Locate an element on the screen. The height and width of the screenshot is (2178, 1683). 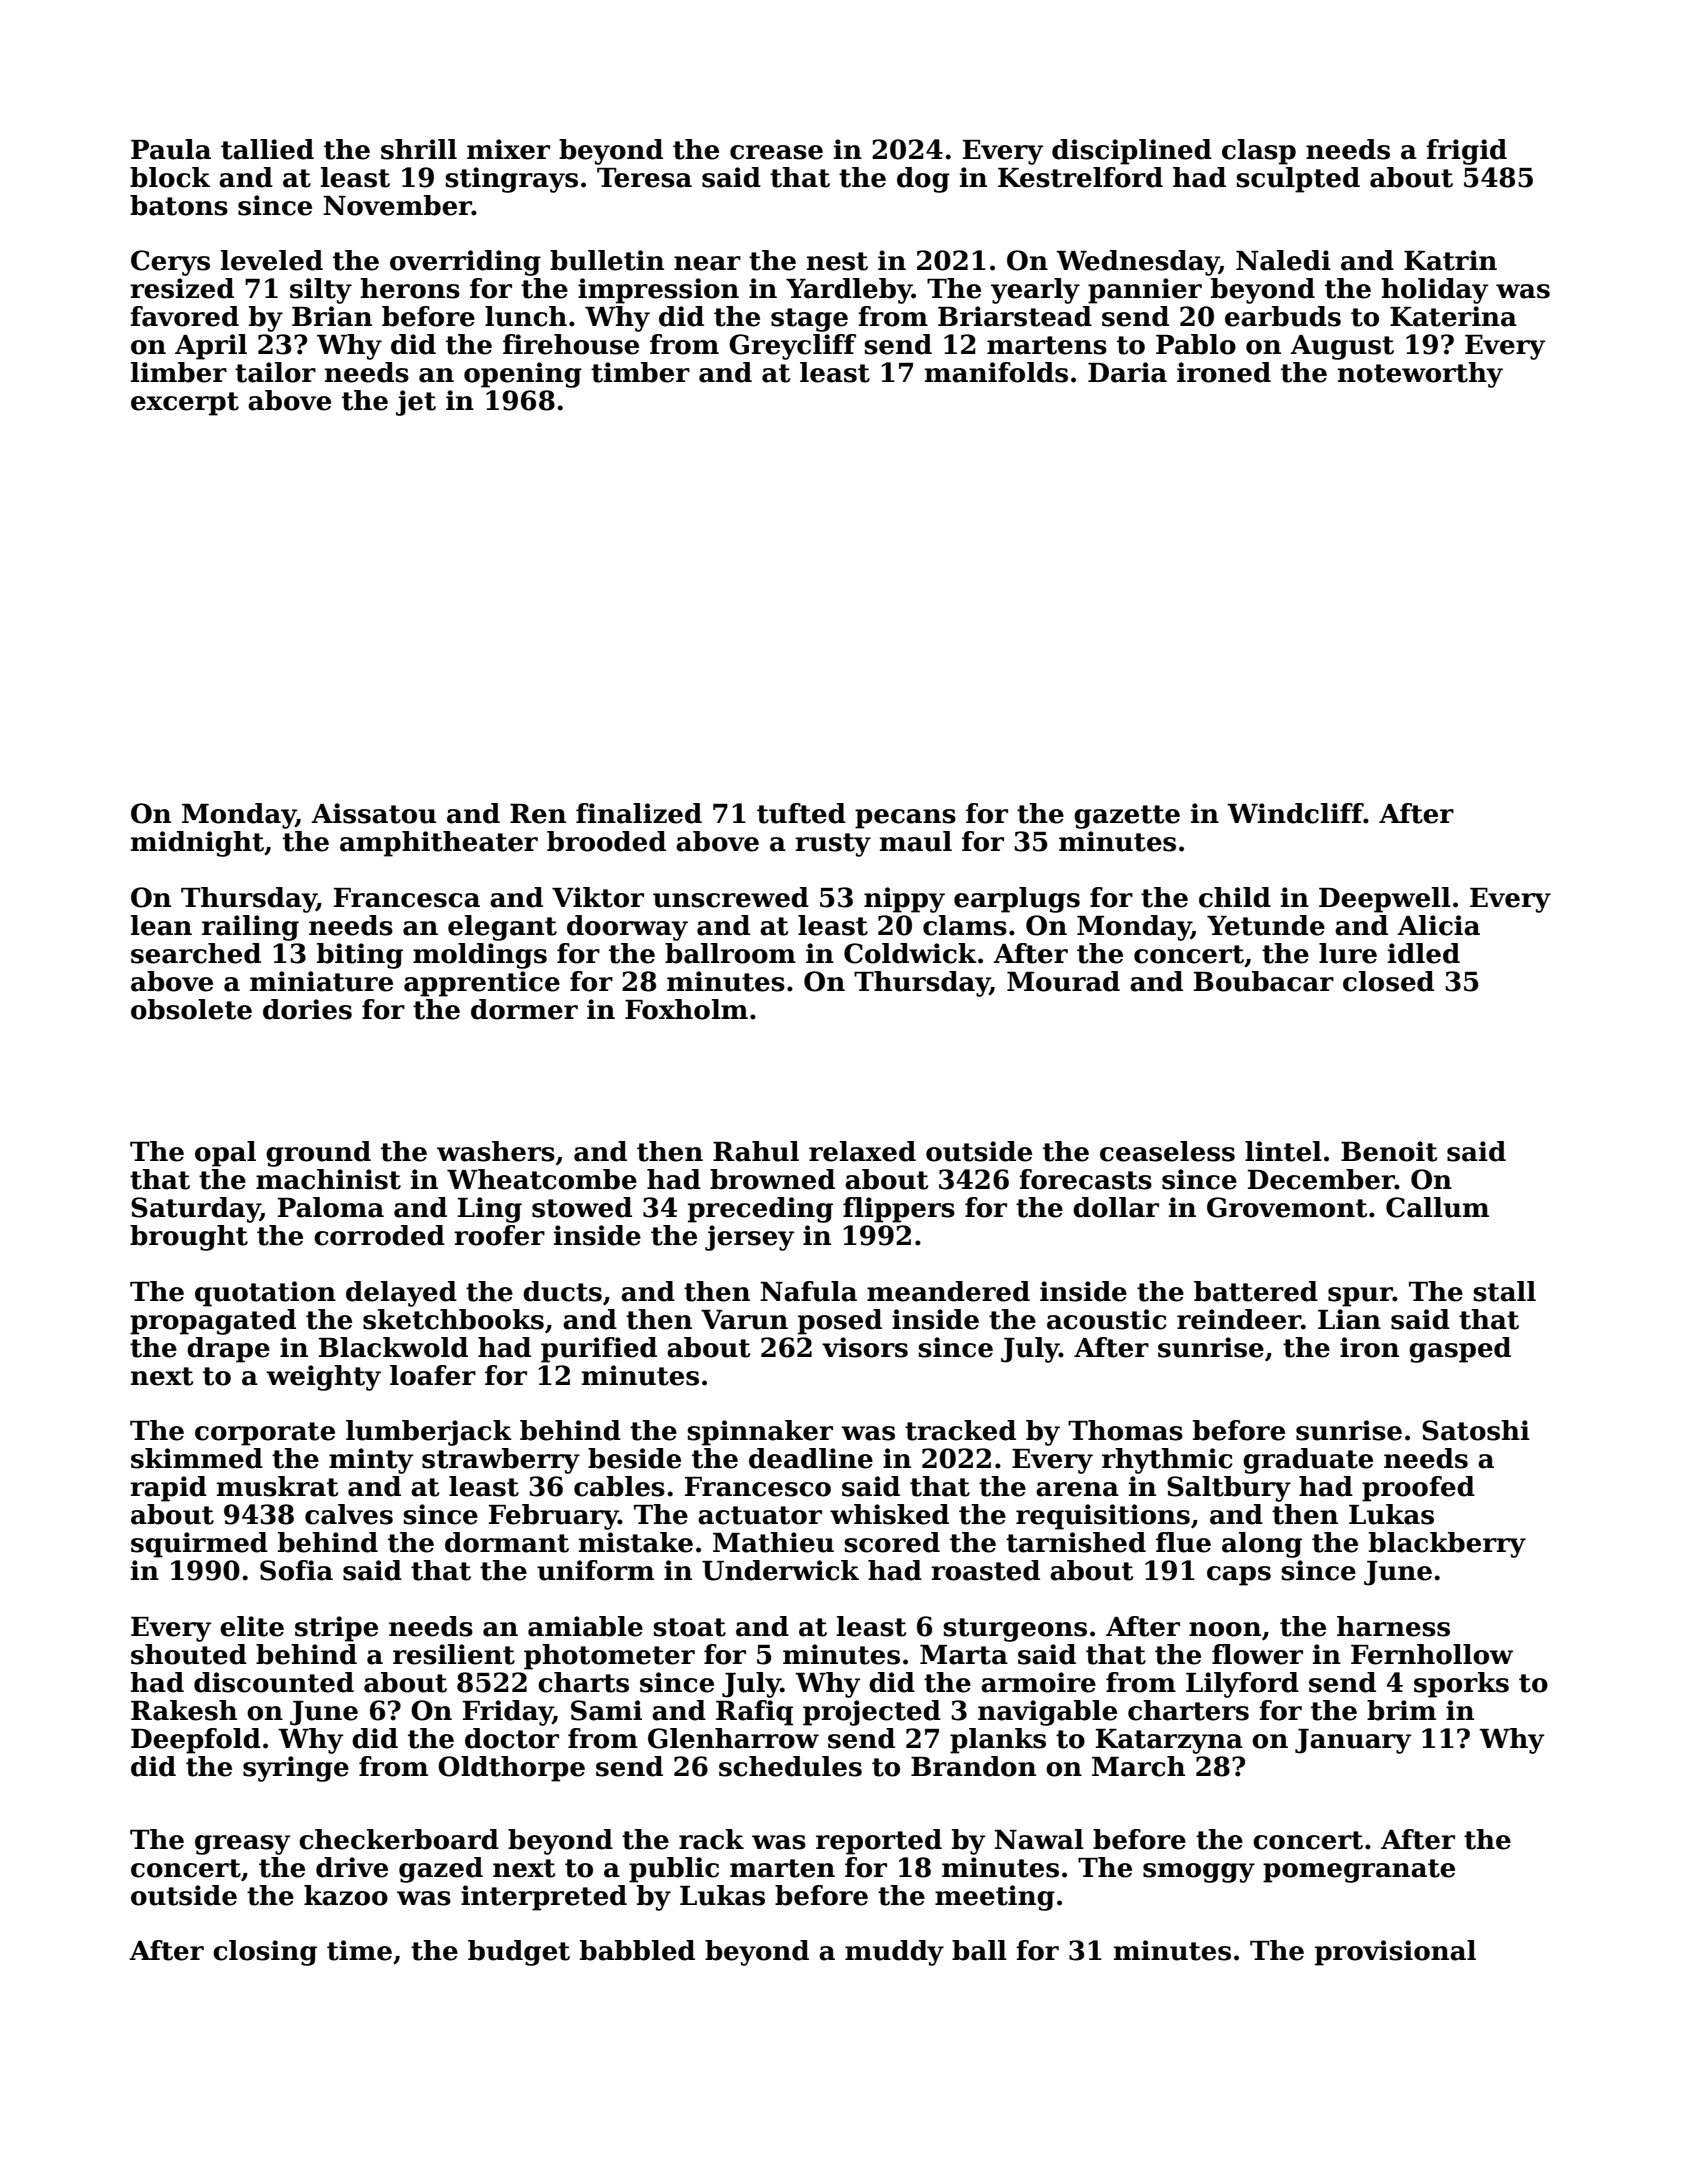
Alicia is located at coordinates (1438, 925).
